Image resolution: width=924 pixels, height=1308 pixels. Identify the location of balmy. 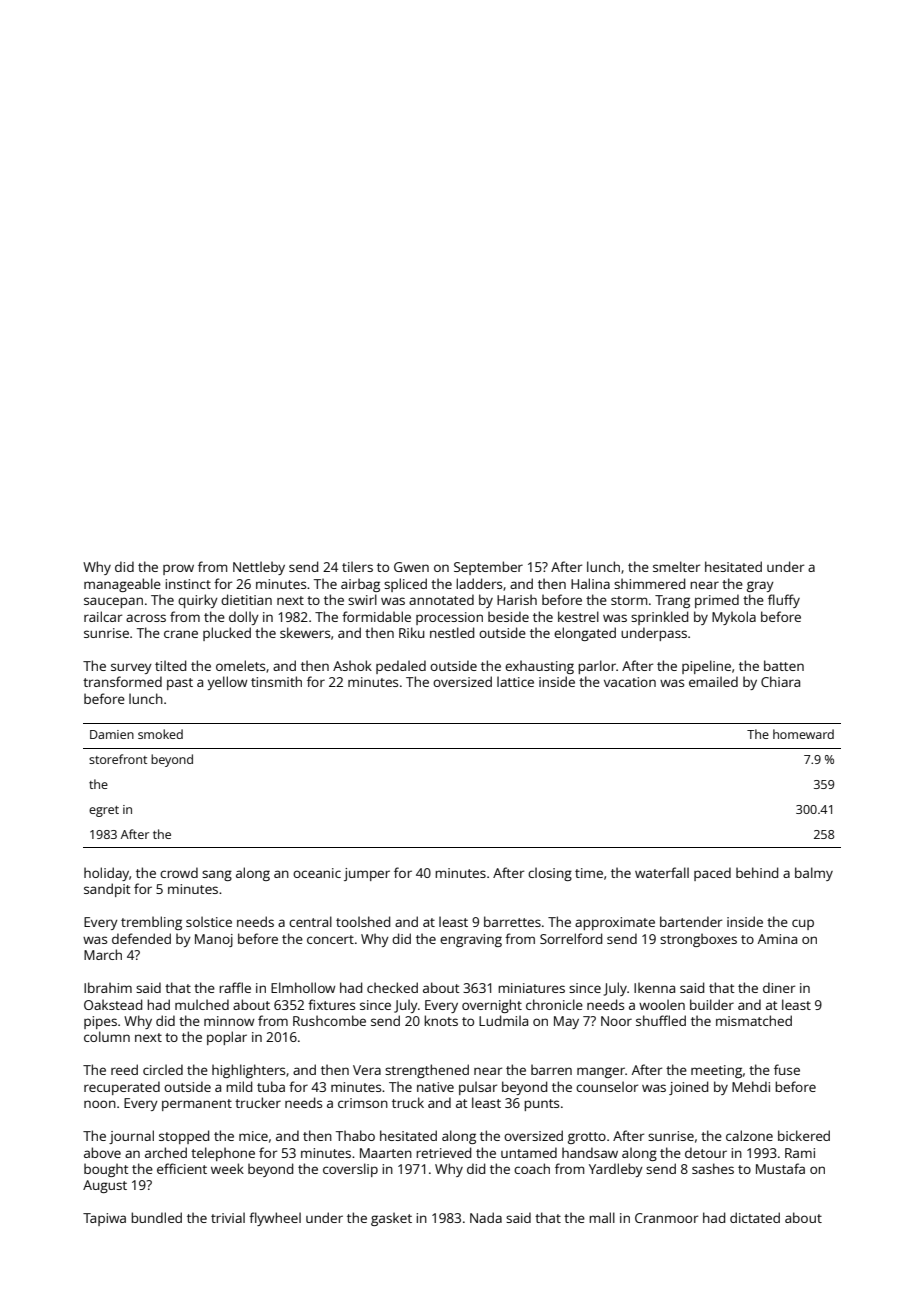
(814, 874).
